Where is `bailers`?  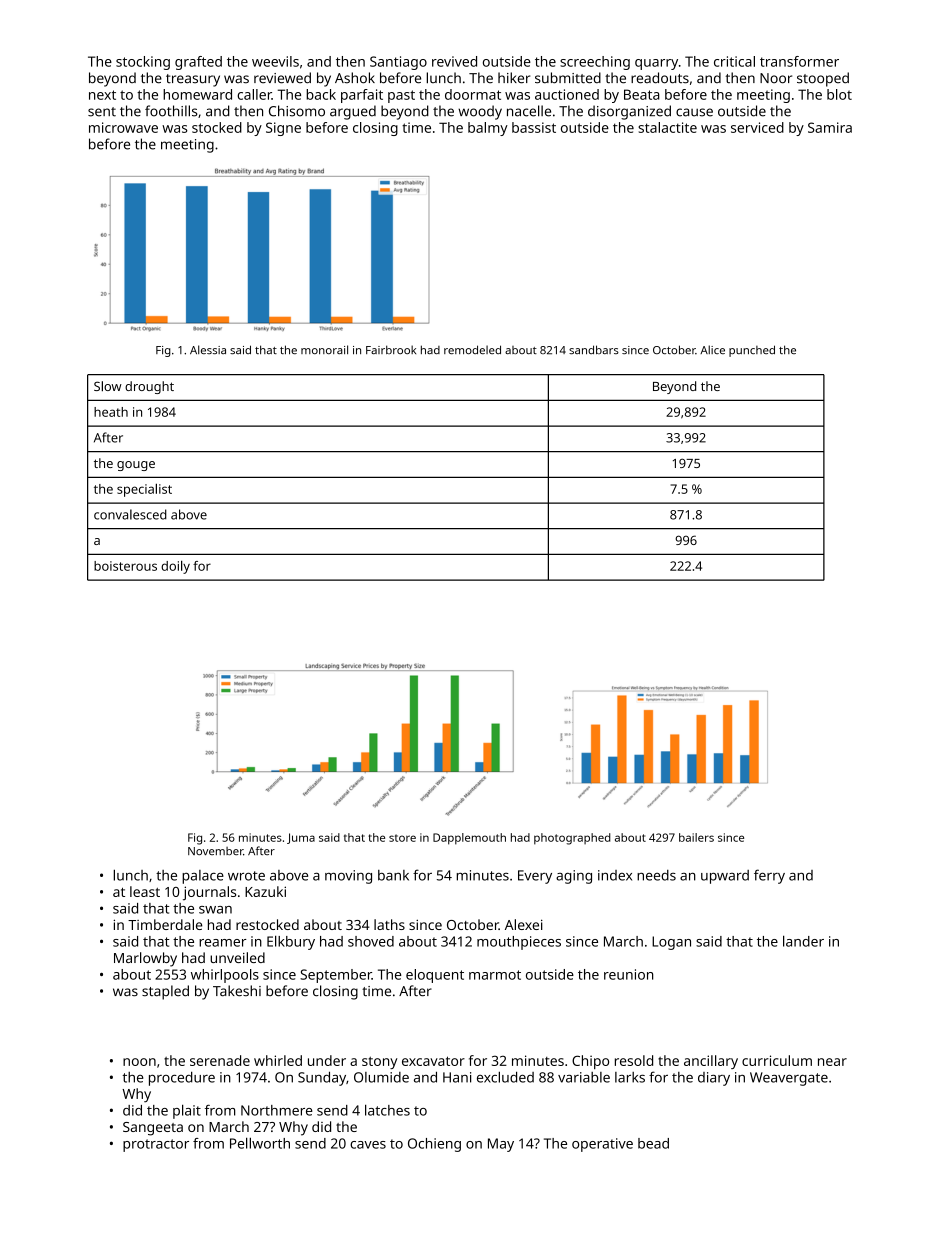
bailers is located at coordinates (696, 837).
